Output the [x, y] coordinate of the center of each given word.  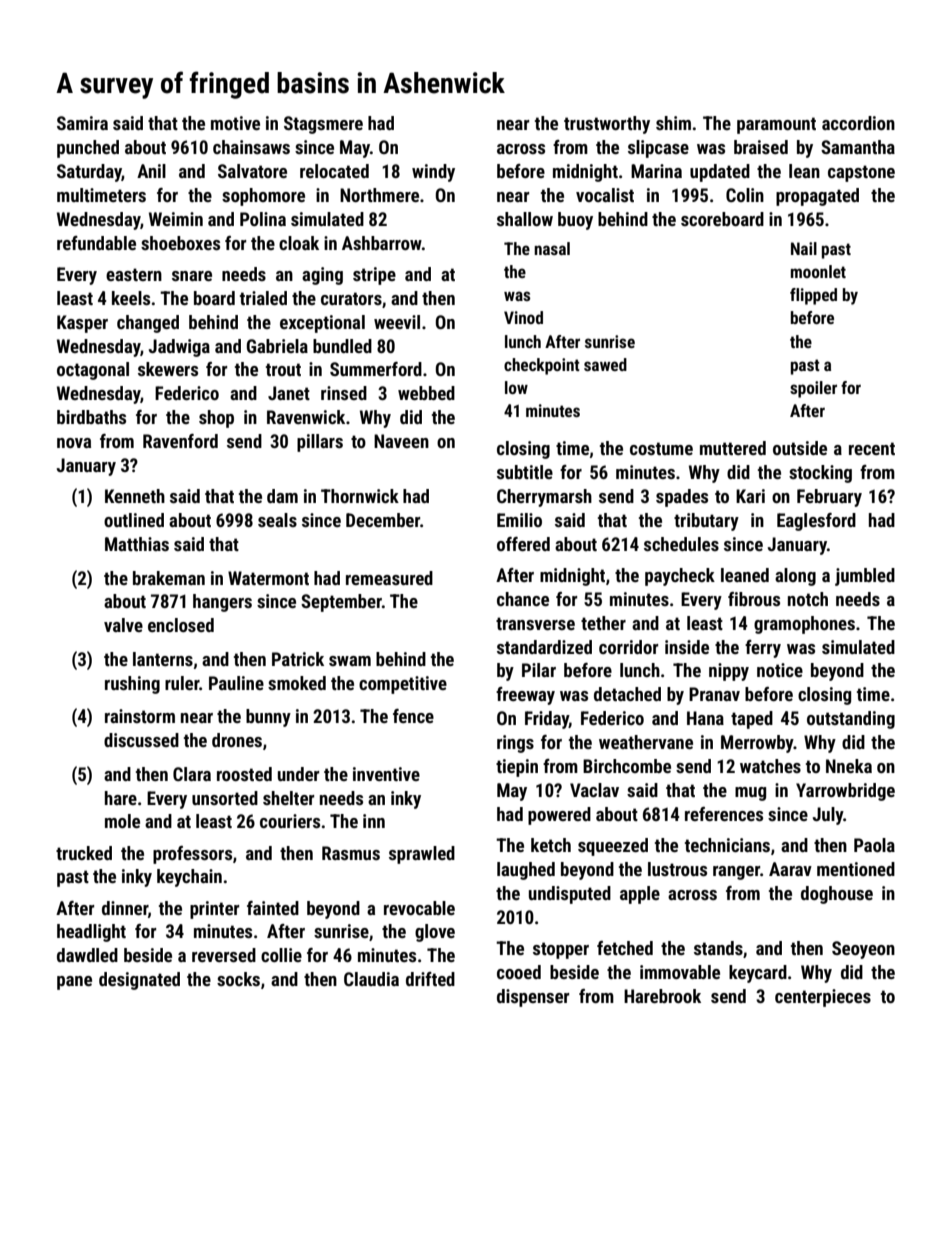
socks [238, 979]
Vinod [523, 317]
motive [235, 123]
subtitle [525, 472]
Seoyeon [863, 950]
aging [322, 276]
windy [433, 173]
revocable [419, 908]
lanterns [163, 659]
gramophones [804, 625]
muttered [733, 448]
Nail [804, 248]
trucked [84, 853]
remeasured [389, 578]
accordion [858, 123]
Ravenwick [306, 417]
